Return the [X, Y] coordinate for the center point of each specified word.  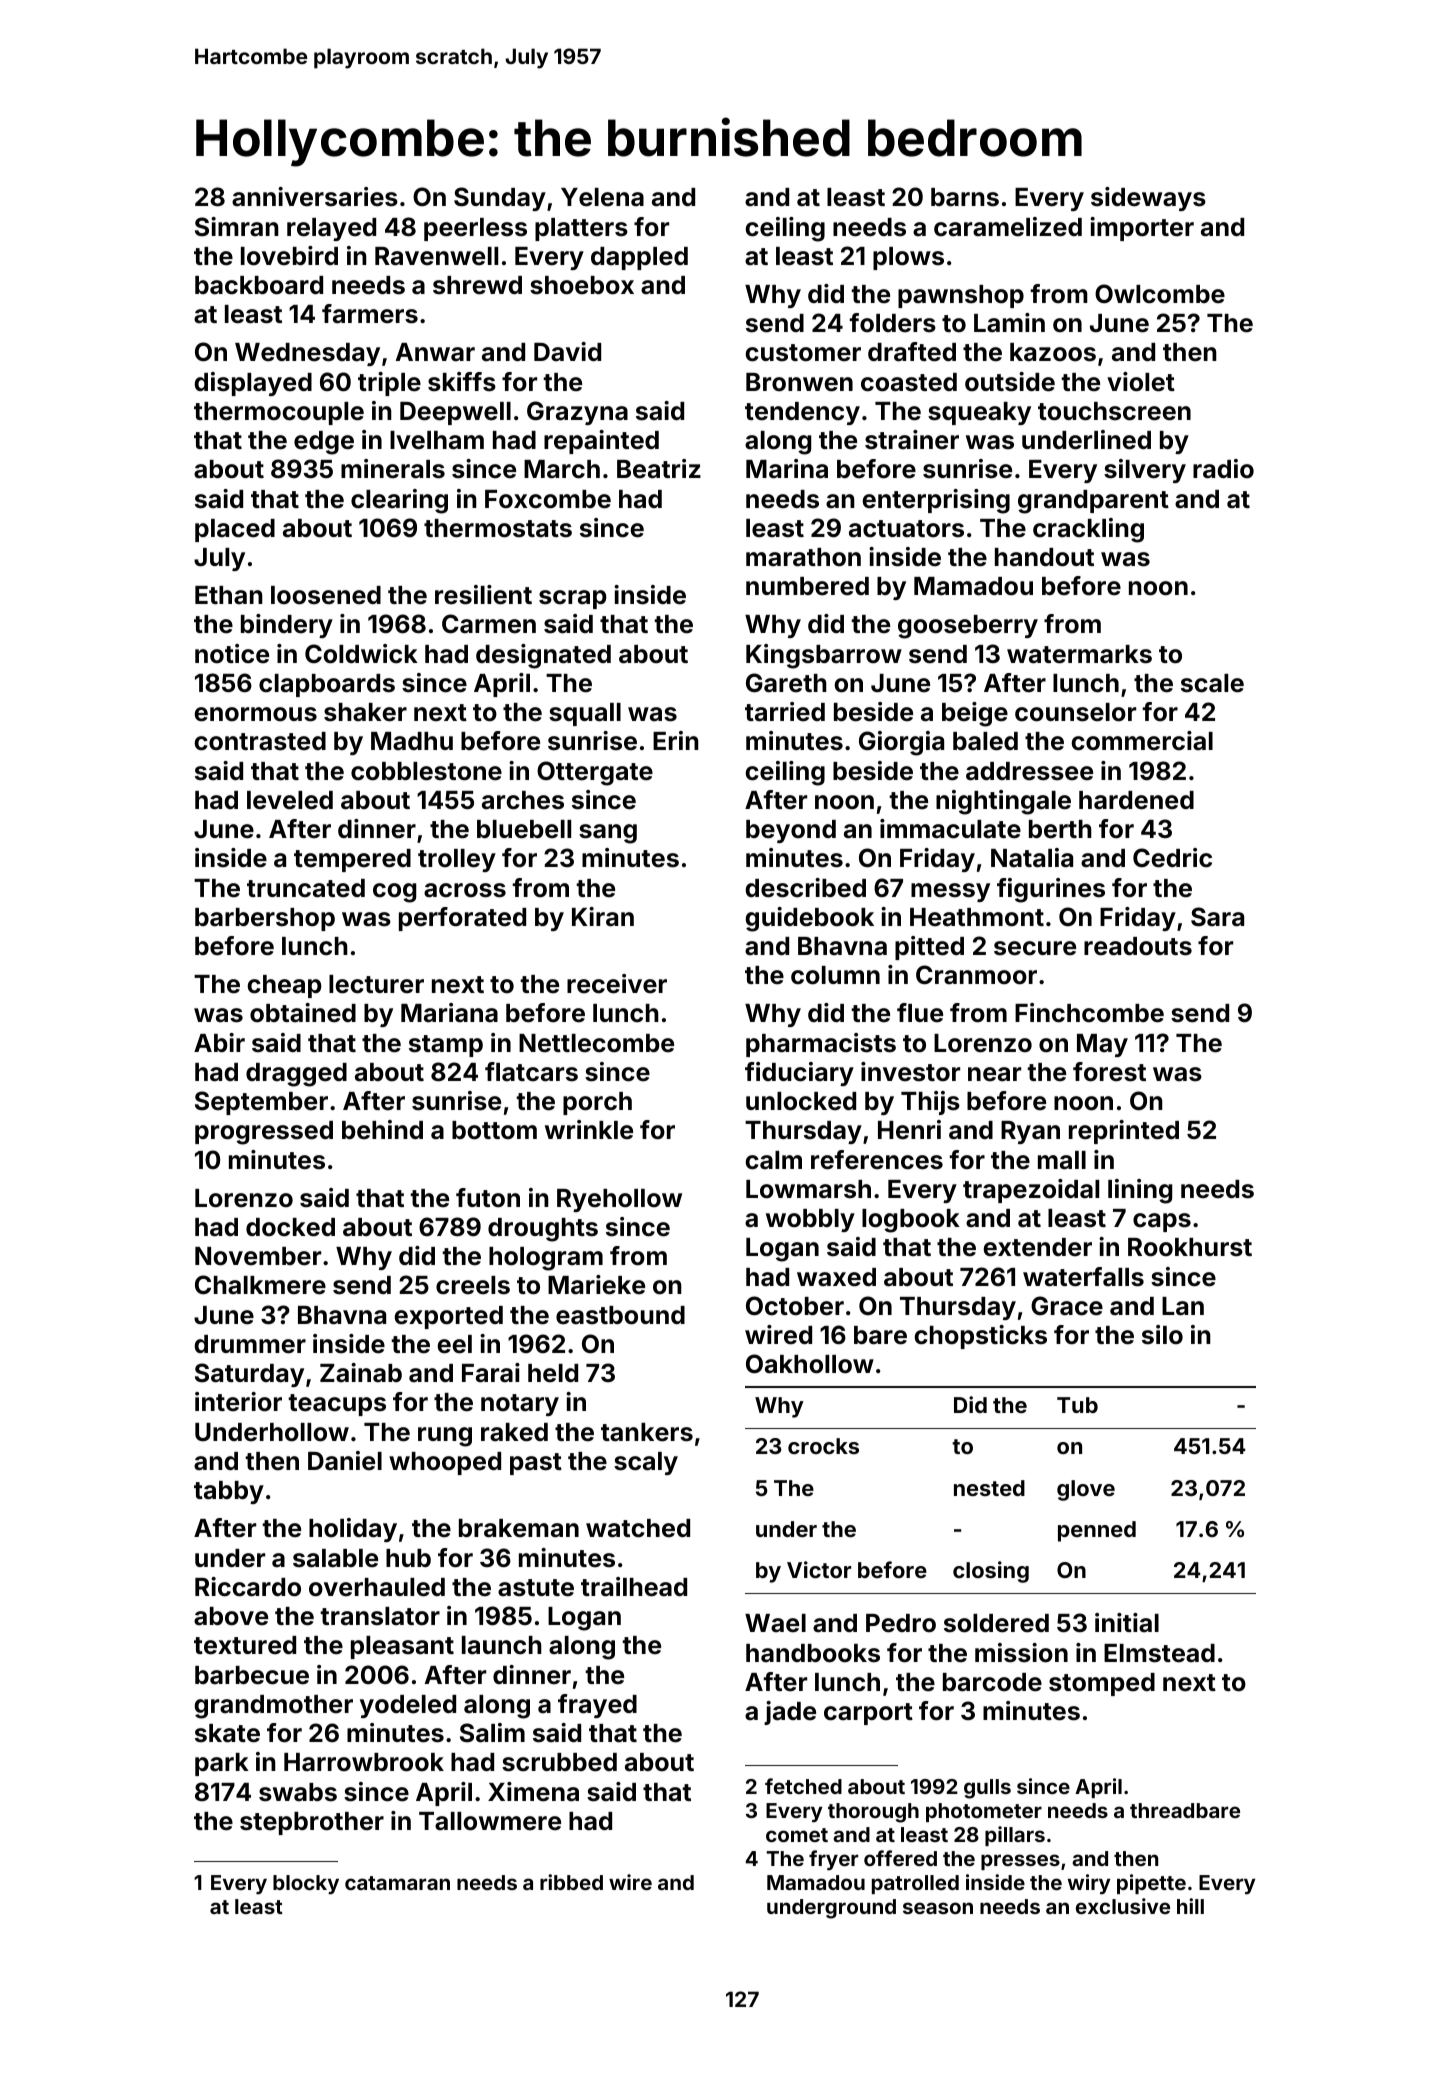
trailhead [634, 1587]
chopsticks [980, 1337]
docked [290, 1227]
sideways [1148, 199]
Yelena [602, 197]
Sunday [500, 199]
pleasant [402, 1647]
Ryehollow [619, 1200]
